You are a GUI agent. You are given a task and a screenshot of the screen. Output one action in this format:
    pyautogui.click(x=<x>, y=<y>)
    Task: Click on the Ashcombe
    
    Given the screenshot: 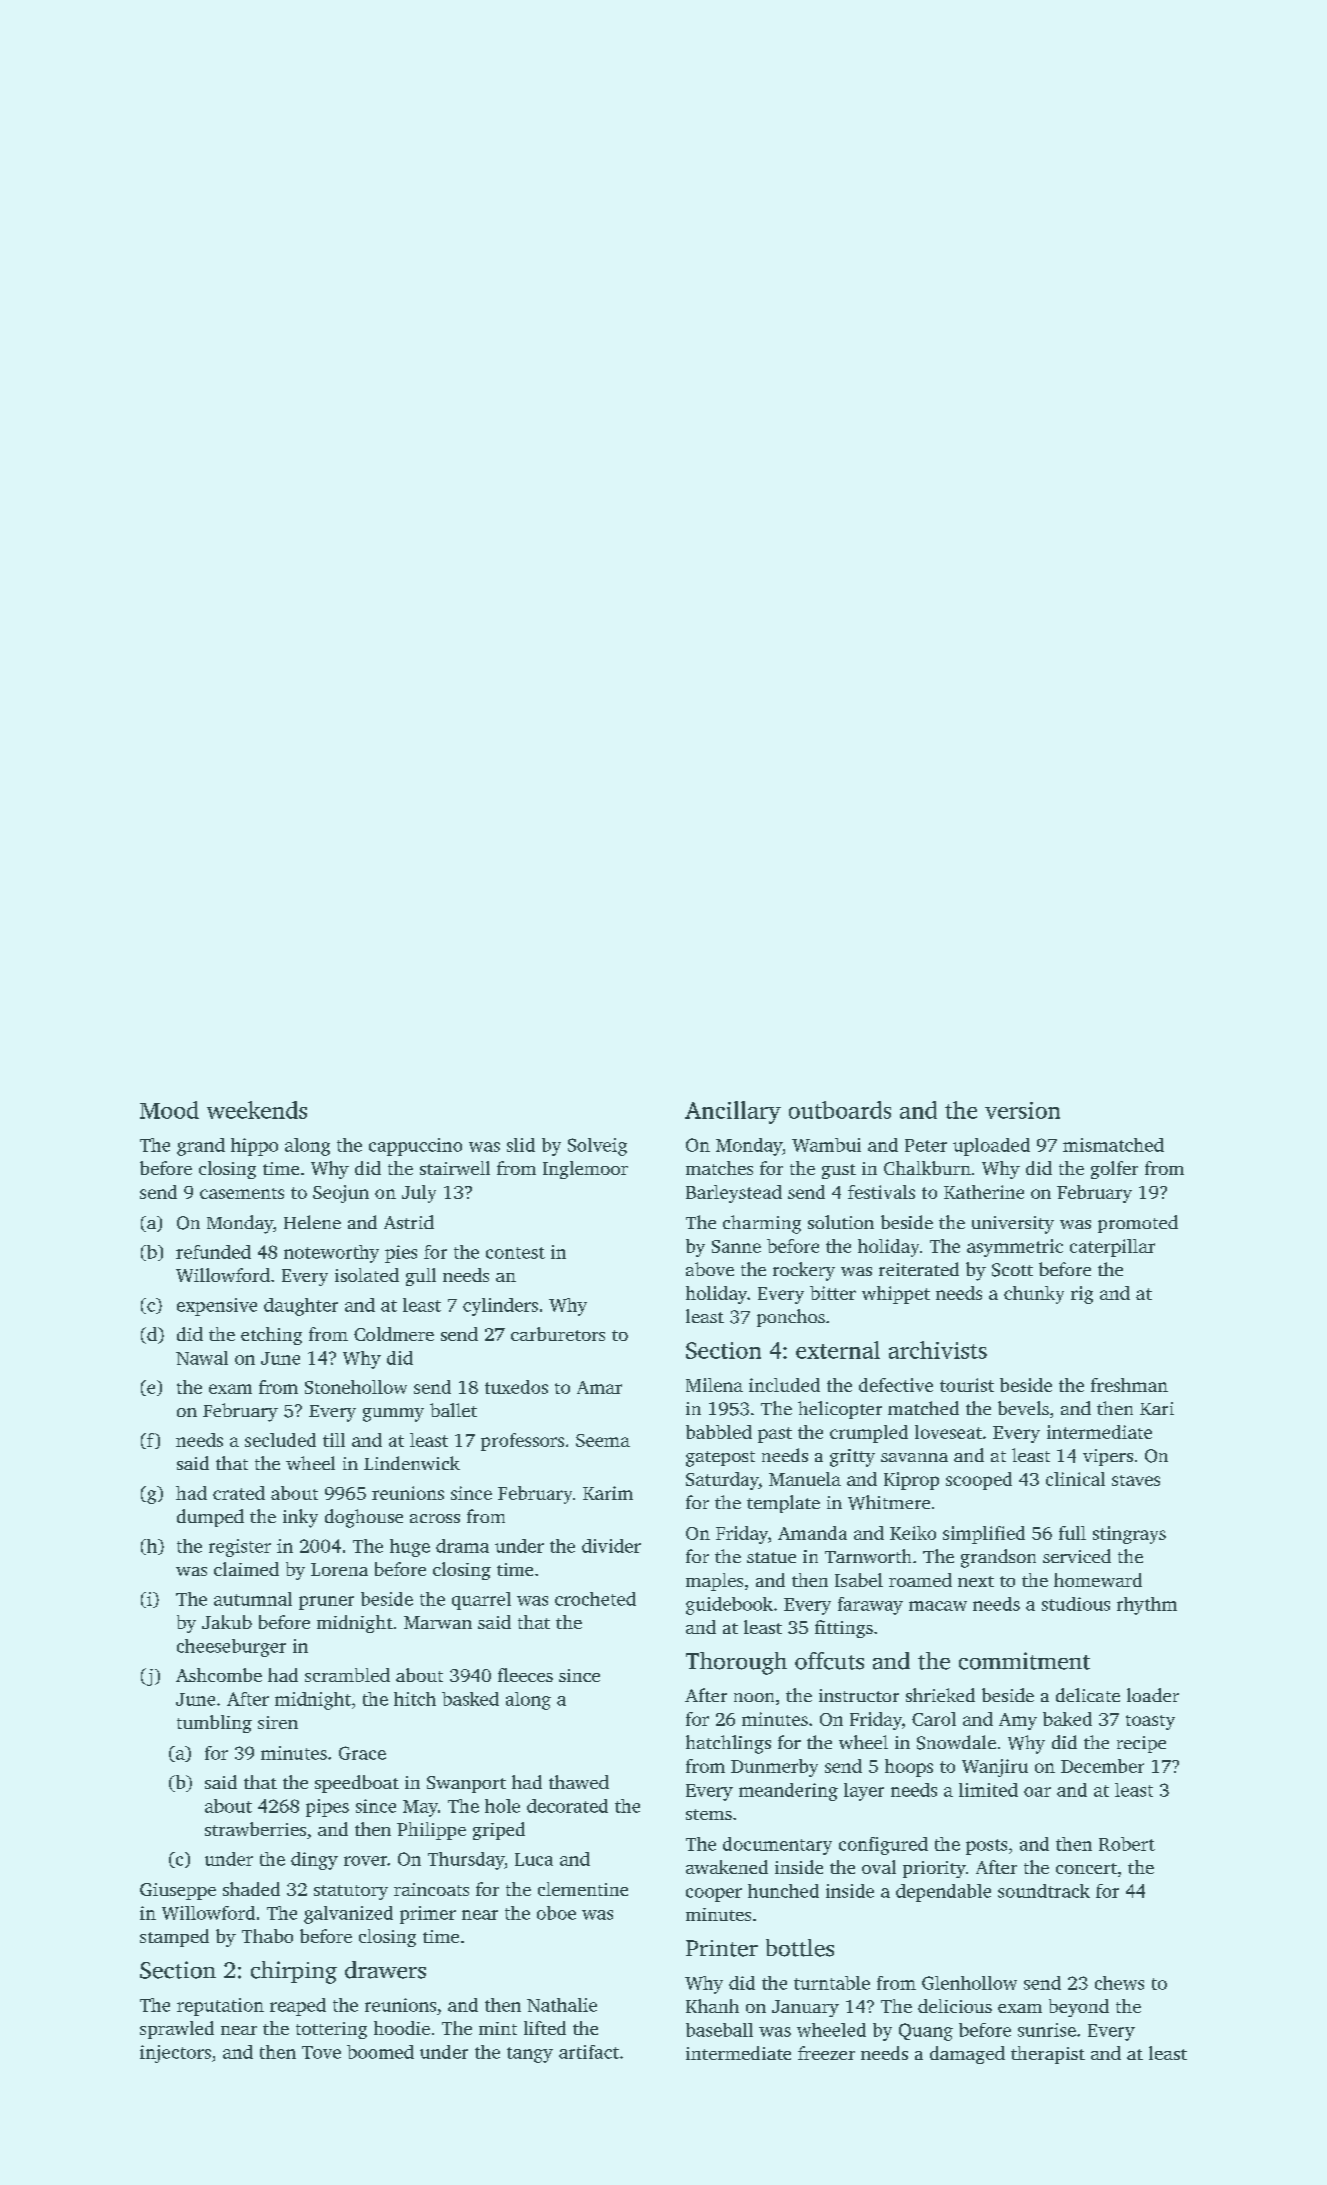 What is the action you would take?
    pyautogui.click(x=219, y=1675)
